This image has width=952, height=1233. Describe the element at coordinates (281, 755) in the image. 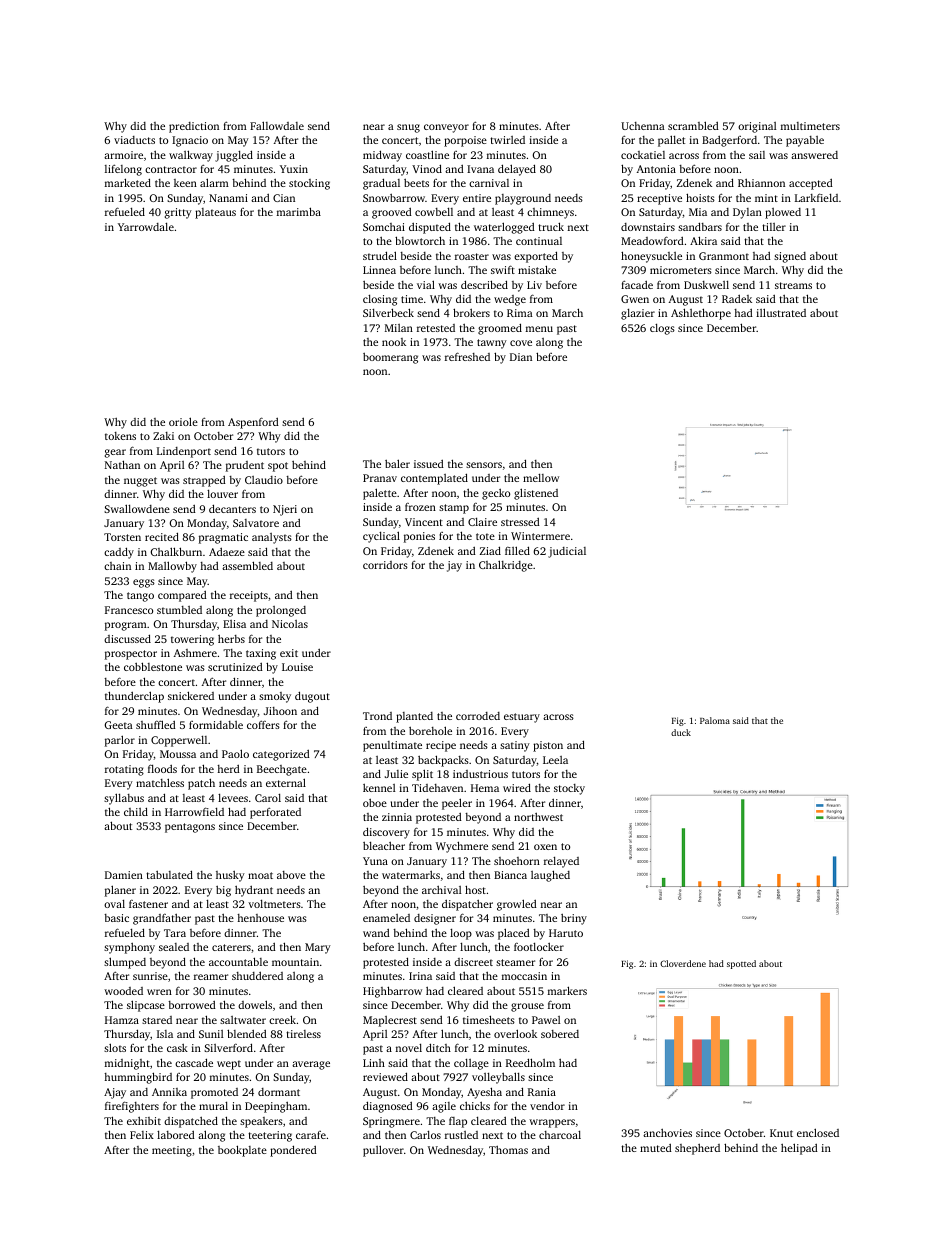

I see `categorized` at that location.
